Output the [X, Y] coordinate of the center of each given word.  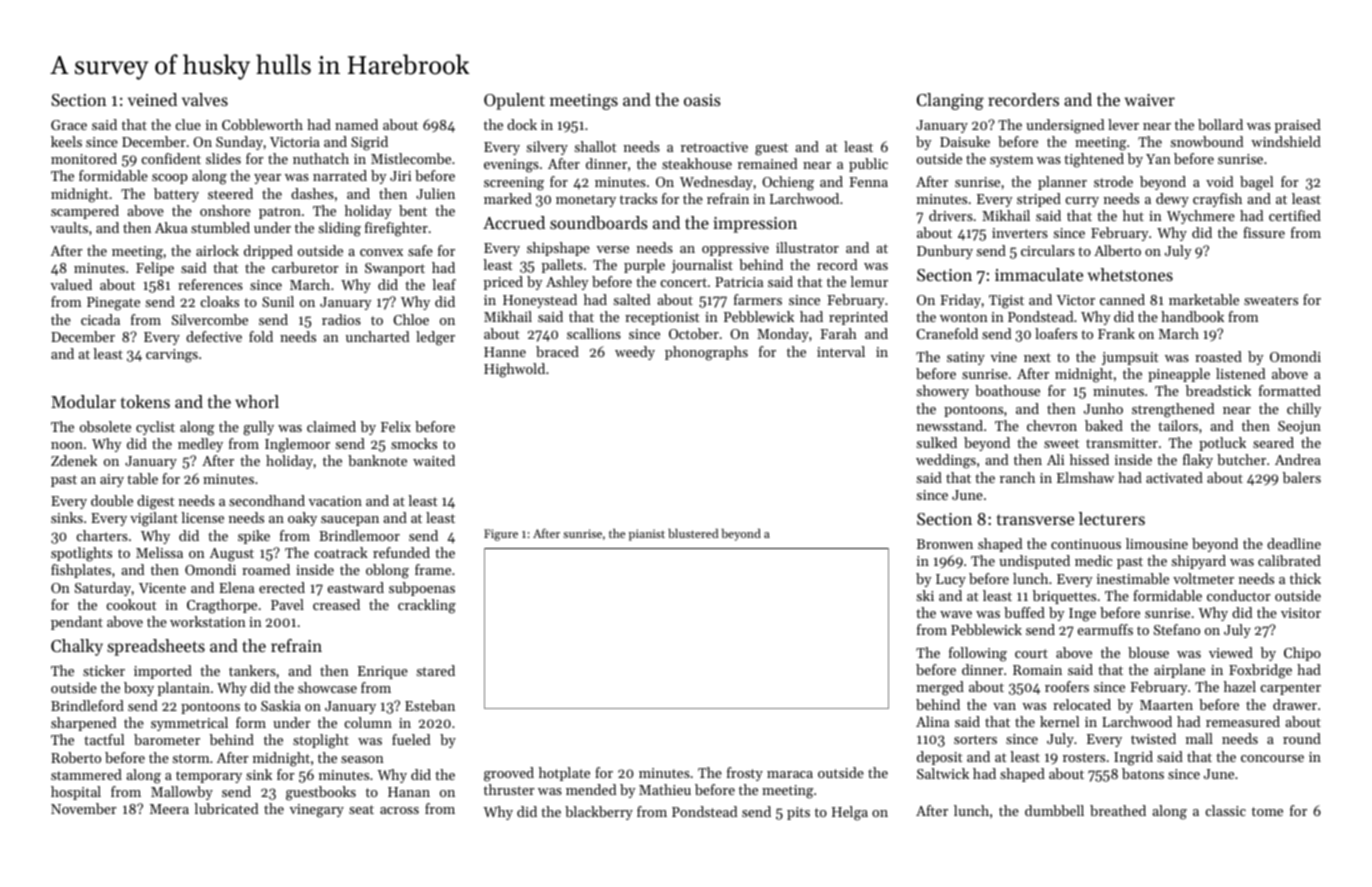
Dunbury [945, 252]
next [1037, 357]
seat [361, 809]
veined [152, 99]
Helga [850, 813]
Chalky [77, 647]
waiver [1150, 100]
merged [940, 688]
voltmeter [1203, 578]
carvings [172, 356]
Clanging [950, 101]
